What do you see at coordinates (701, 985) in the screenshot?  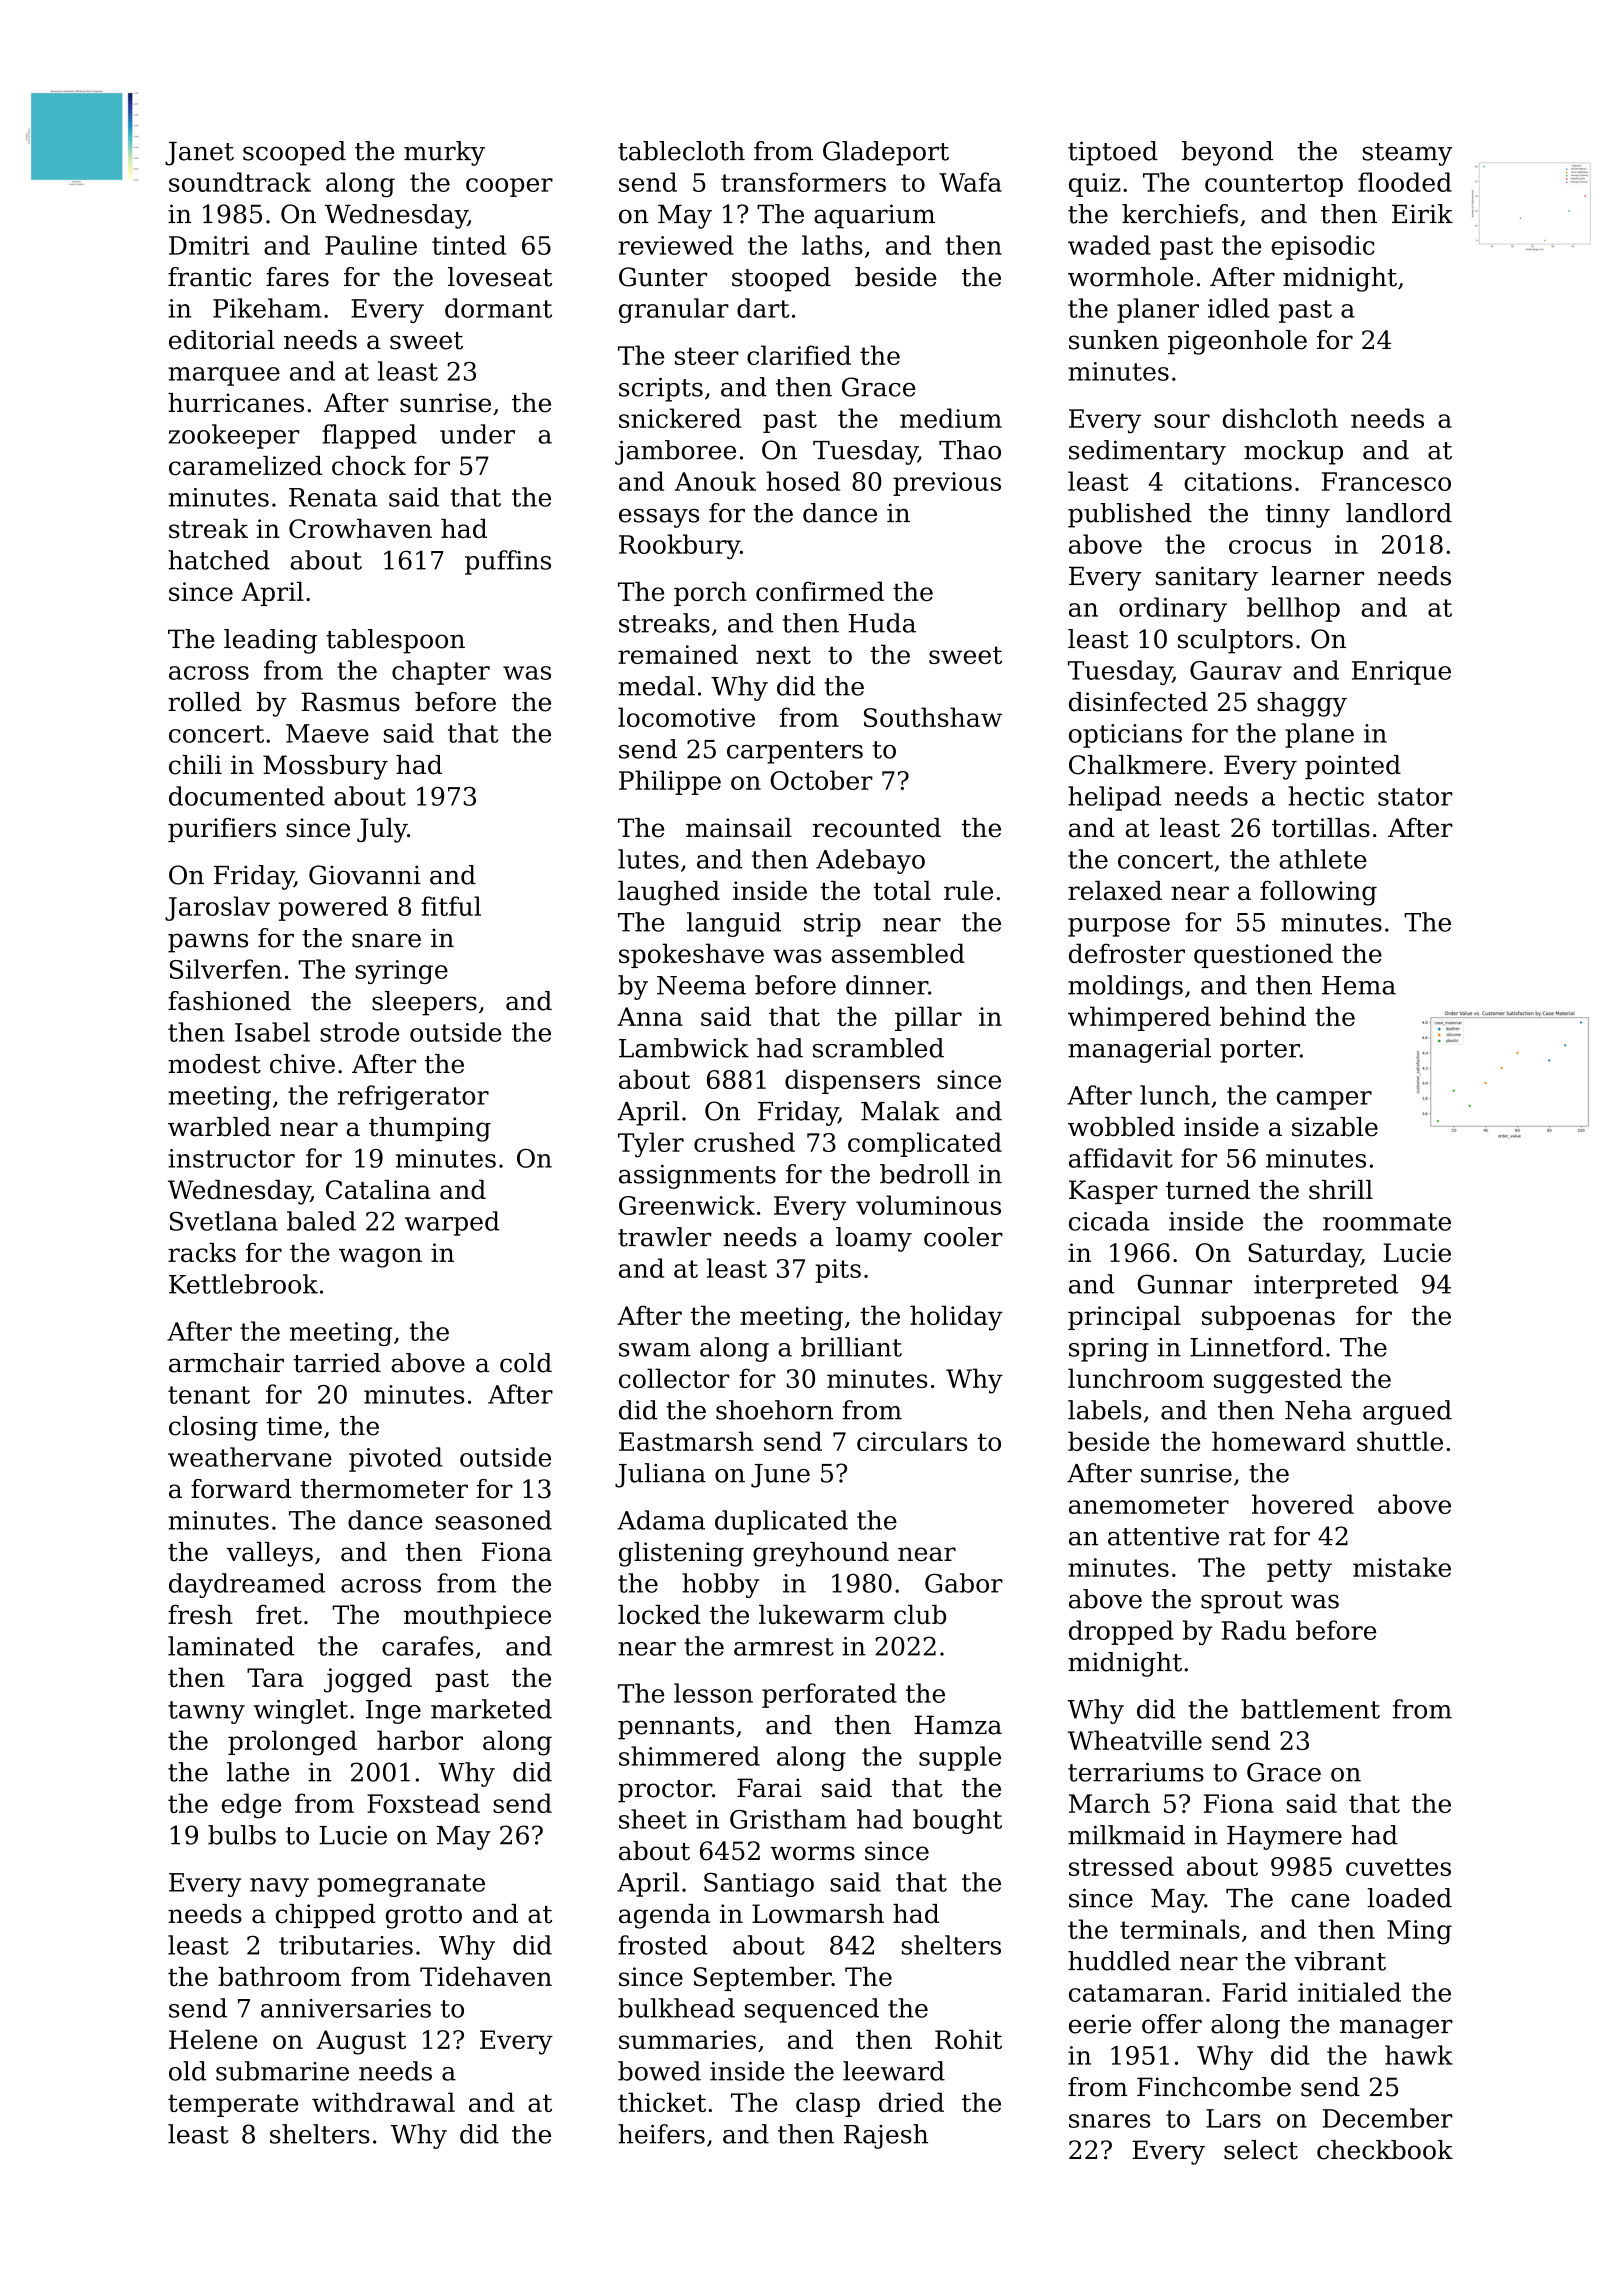 I see `Neema` at bounding box center [701, 985].
